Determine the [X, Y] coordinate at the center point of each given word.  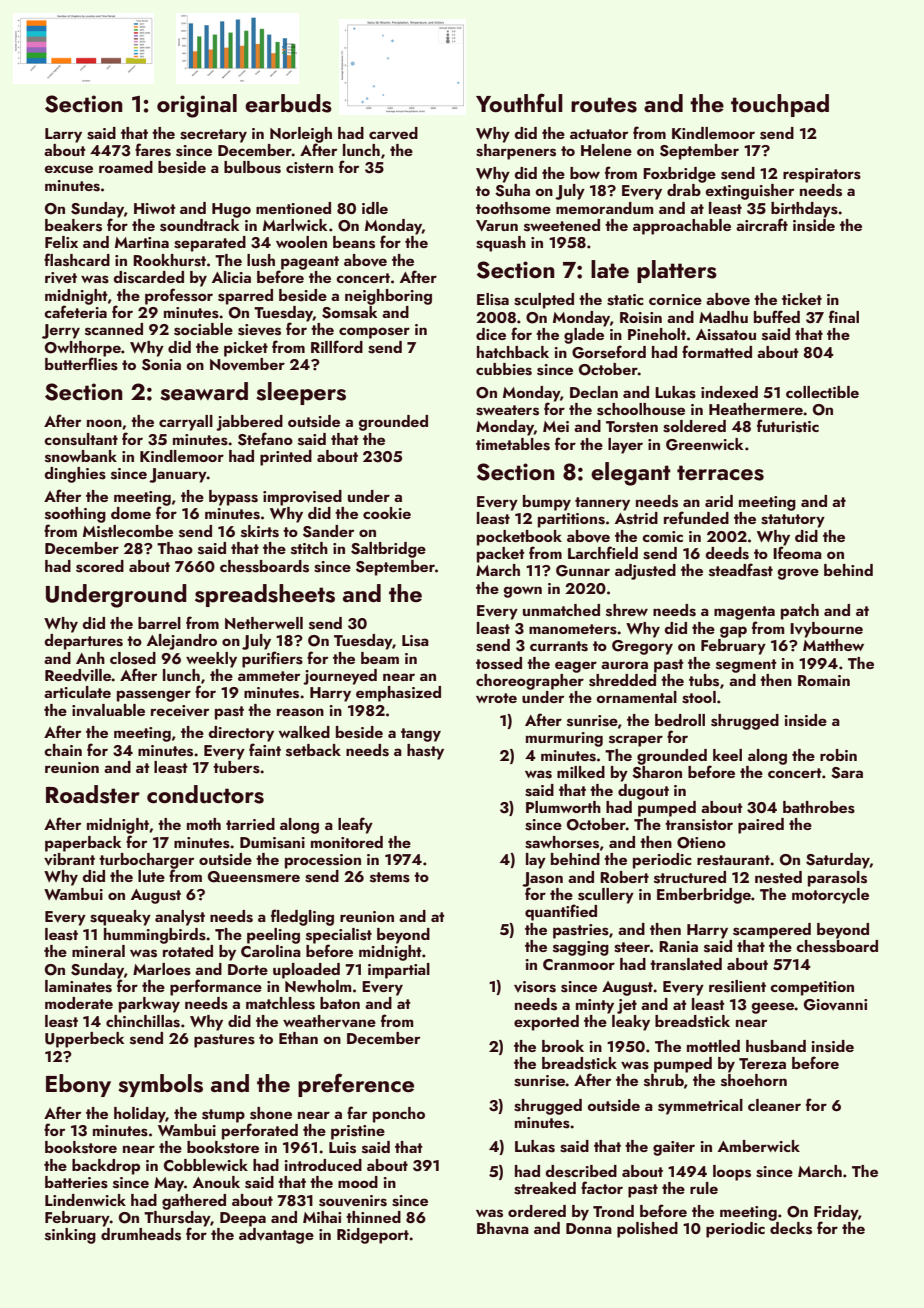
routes [604, 105]
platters [677, 271]
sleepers [301, 393]
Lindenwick [85, 1200]
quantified [561, 912]
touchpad [780, 105]
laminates [78, 986]
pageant [310, 263]
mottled [713, 1046]
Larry [63, 135]
